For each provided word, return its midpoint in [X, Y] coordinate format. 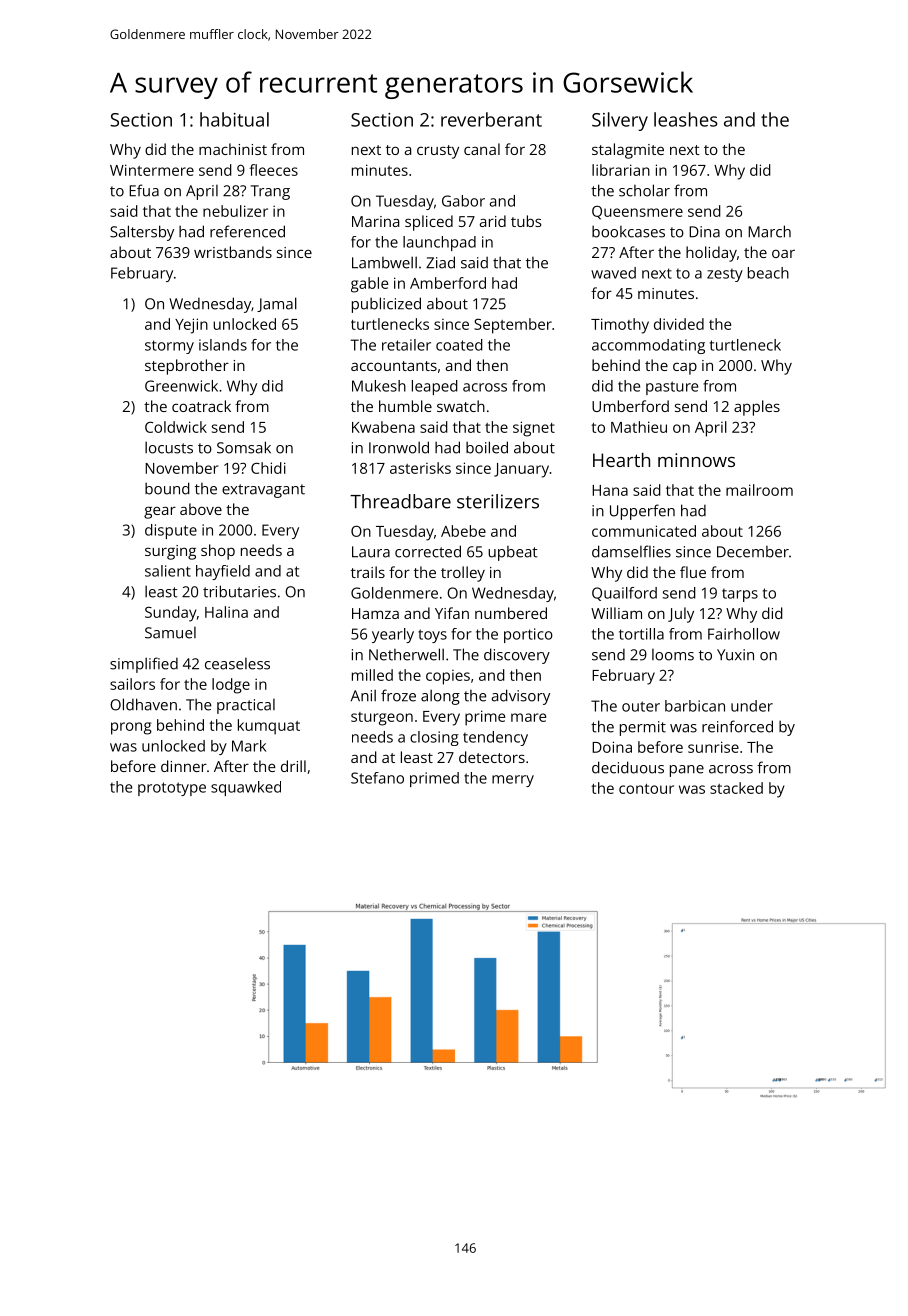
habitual [234, 119]
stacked [736, 788]
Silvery [620, 121]
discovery [517, 656]
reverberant [491, 119]
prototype [172, 789]
